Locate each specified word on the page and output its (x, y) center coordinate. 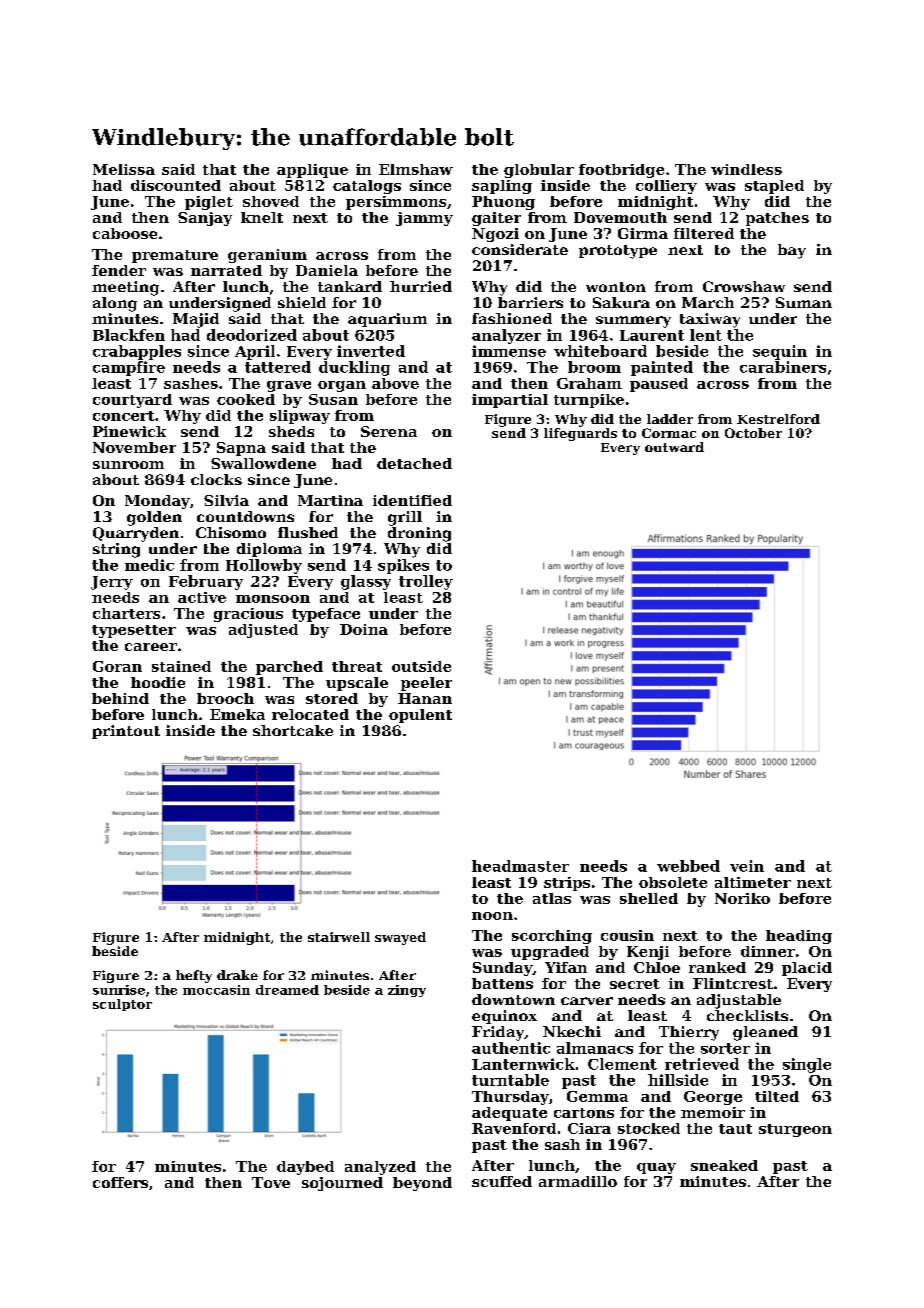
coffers (120, 1182)
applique (312, 171)
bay (792, 251)
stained (181, 666)
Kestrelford (778, 419)
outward (674, 447)
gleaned (765, 1033)
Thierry (689, 1033)
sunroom (128, 465)
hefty (194, 976)
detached (414, 463)
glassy (366, 582)
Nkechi (572, 1031)
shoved (271, 201)
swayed (400, 938)
